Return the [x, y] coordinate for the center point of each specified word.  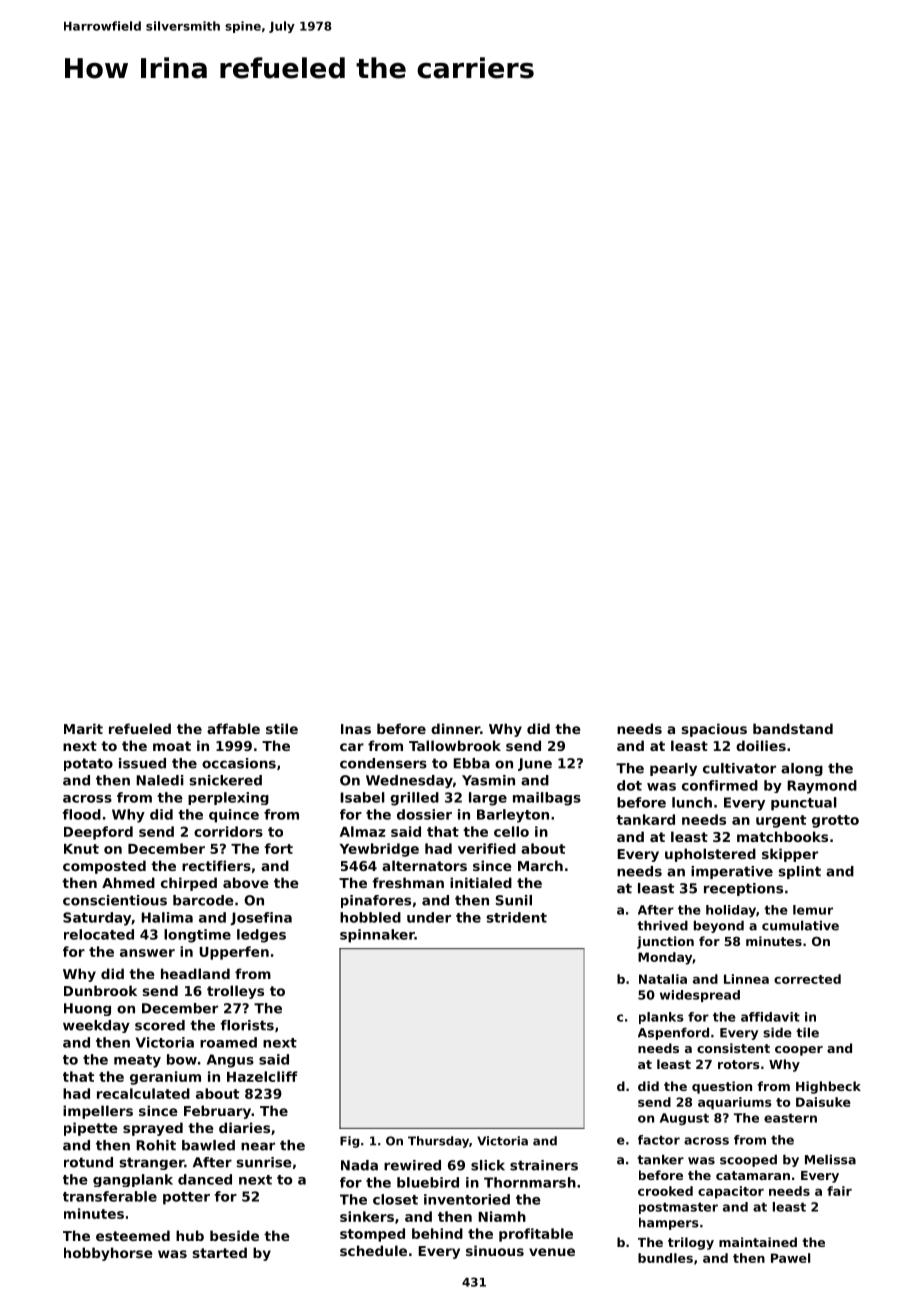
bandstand [793, 728]
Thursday [438, 1142]
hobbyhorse [108, 1254]
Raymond [822, 787]
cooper [799, 1051]
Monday [665, 958]
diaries [244, 1127]
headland [195, 973]
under [429, 917]
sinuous [495, 1250]
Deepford [98, 833]
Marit [83, 728]
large [488, 799]
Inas [356, 729]
